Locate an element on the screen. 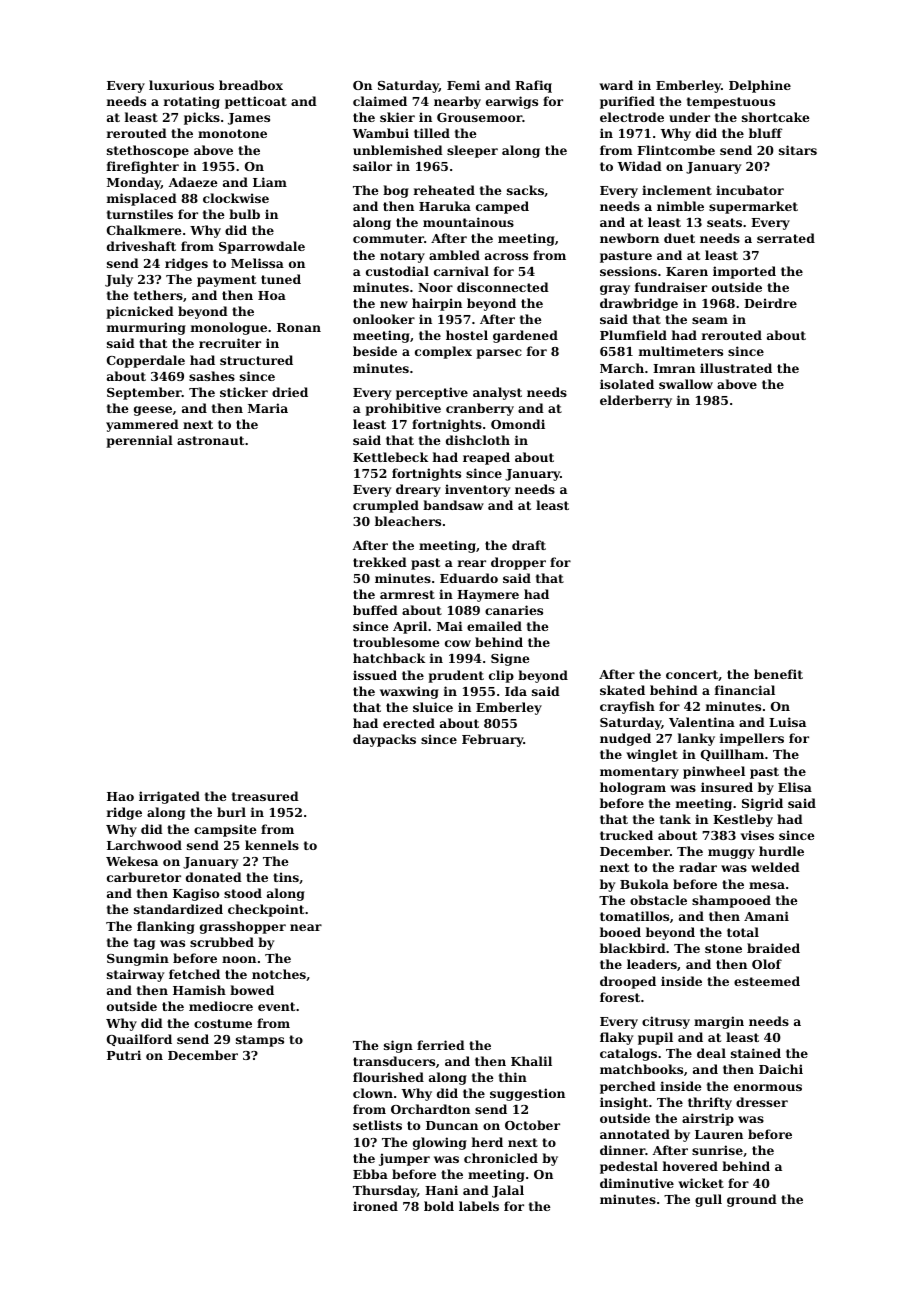 The image size is (924, 1308). breadbox is located at coordinates (251, 85).
